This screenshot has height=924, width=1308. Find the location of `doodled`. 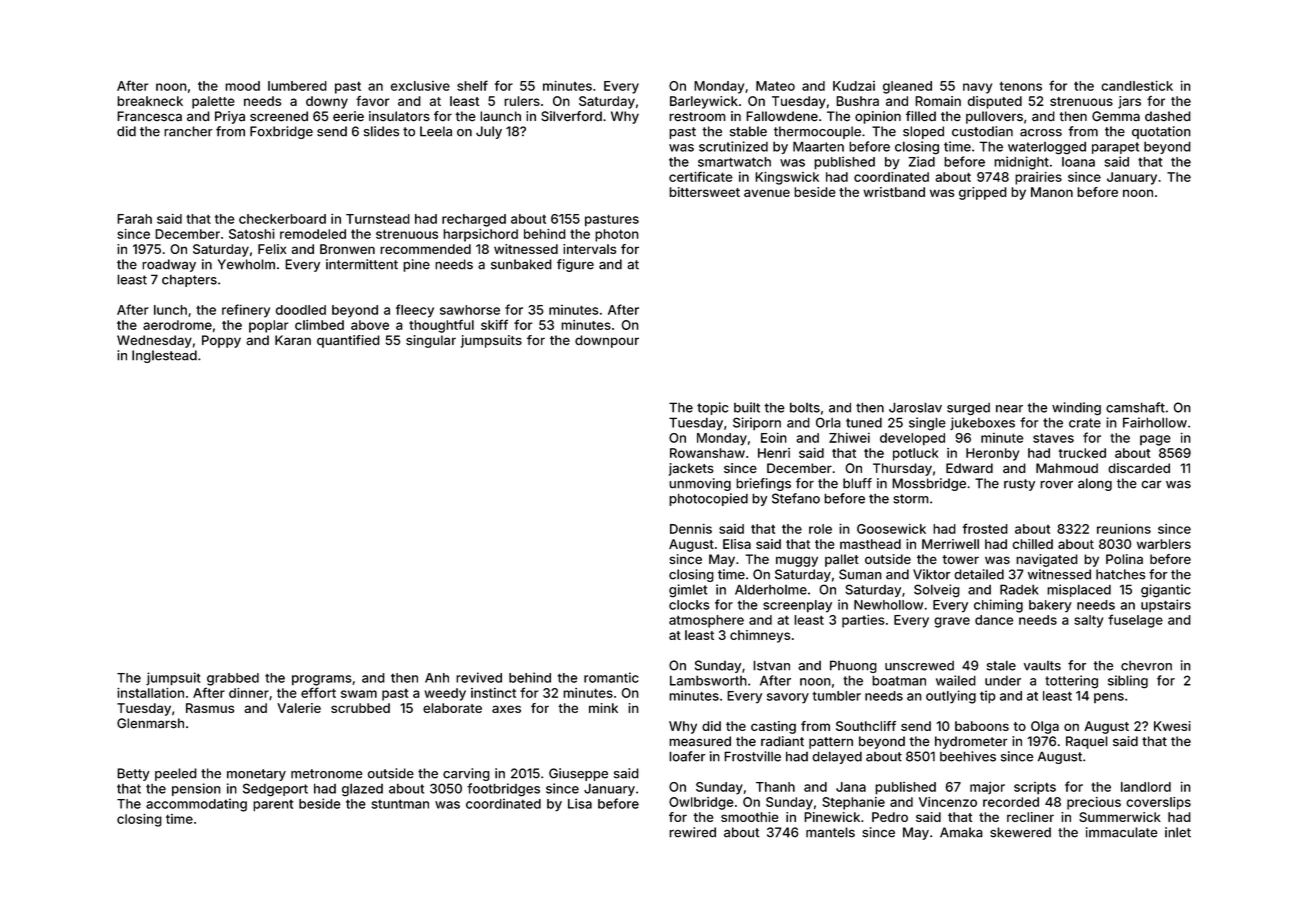

doodled is located at coordinates (301, 310).
